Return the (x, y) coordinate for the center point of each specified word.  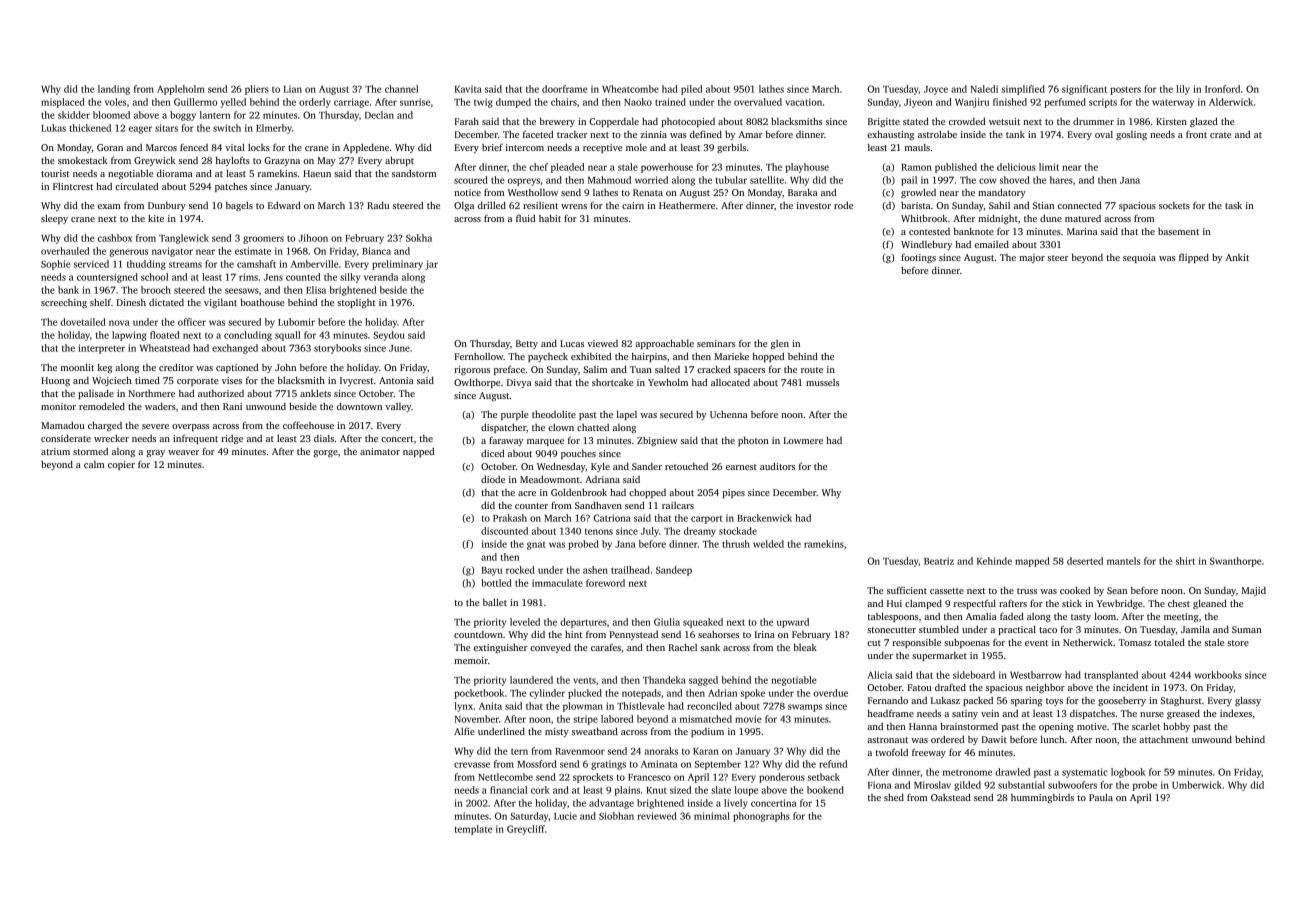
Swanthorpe (1236, 562)
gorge (325, 453)
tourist (55, 173)
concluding (248, 336)
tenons (599, 532)
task (1233, 205)
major (1032, 258)
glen (780, 344)
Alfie (464, 731)
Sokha (419, 238)
